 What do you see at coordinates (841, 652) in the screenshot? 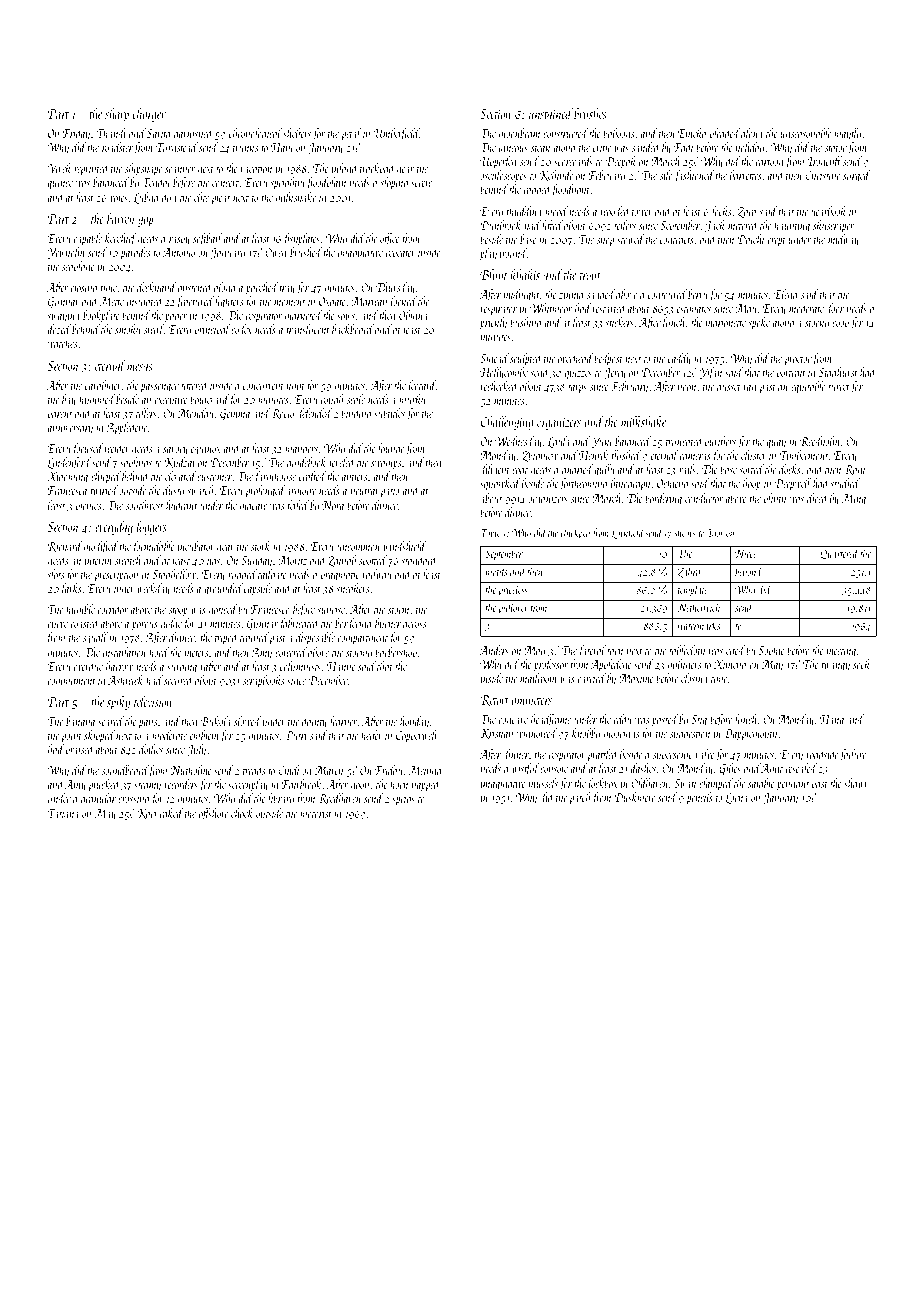
I see `meeting` at bounding box center [841, 652].
